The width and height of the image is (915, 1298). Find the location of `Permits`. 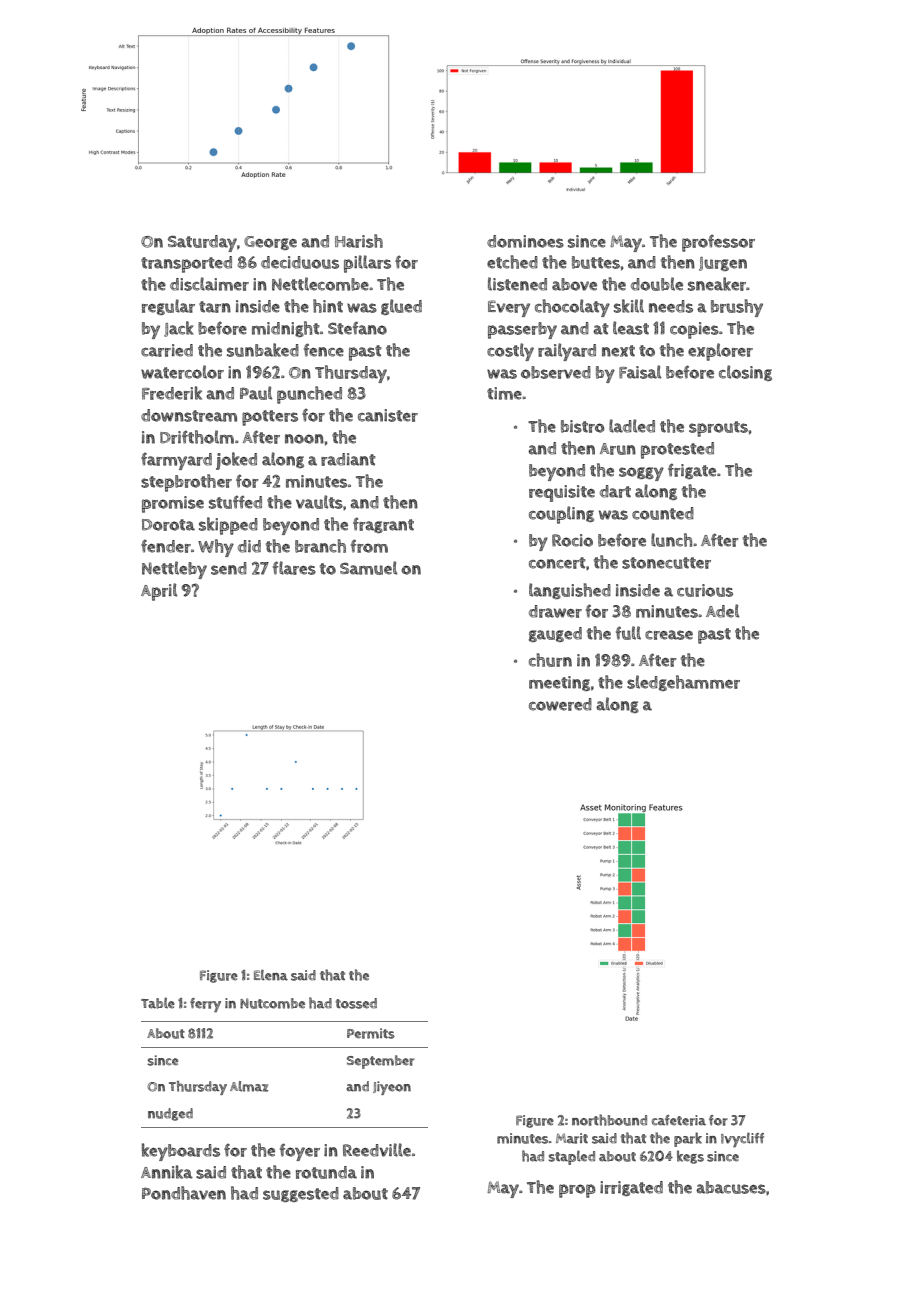

Permits is located at coordinates (371, 1033).
